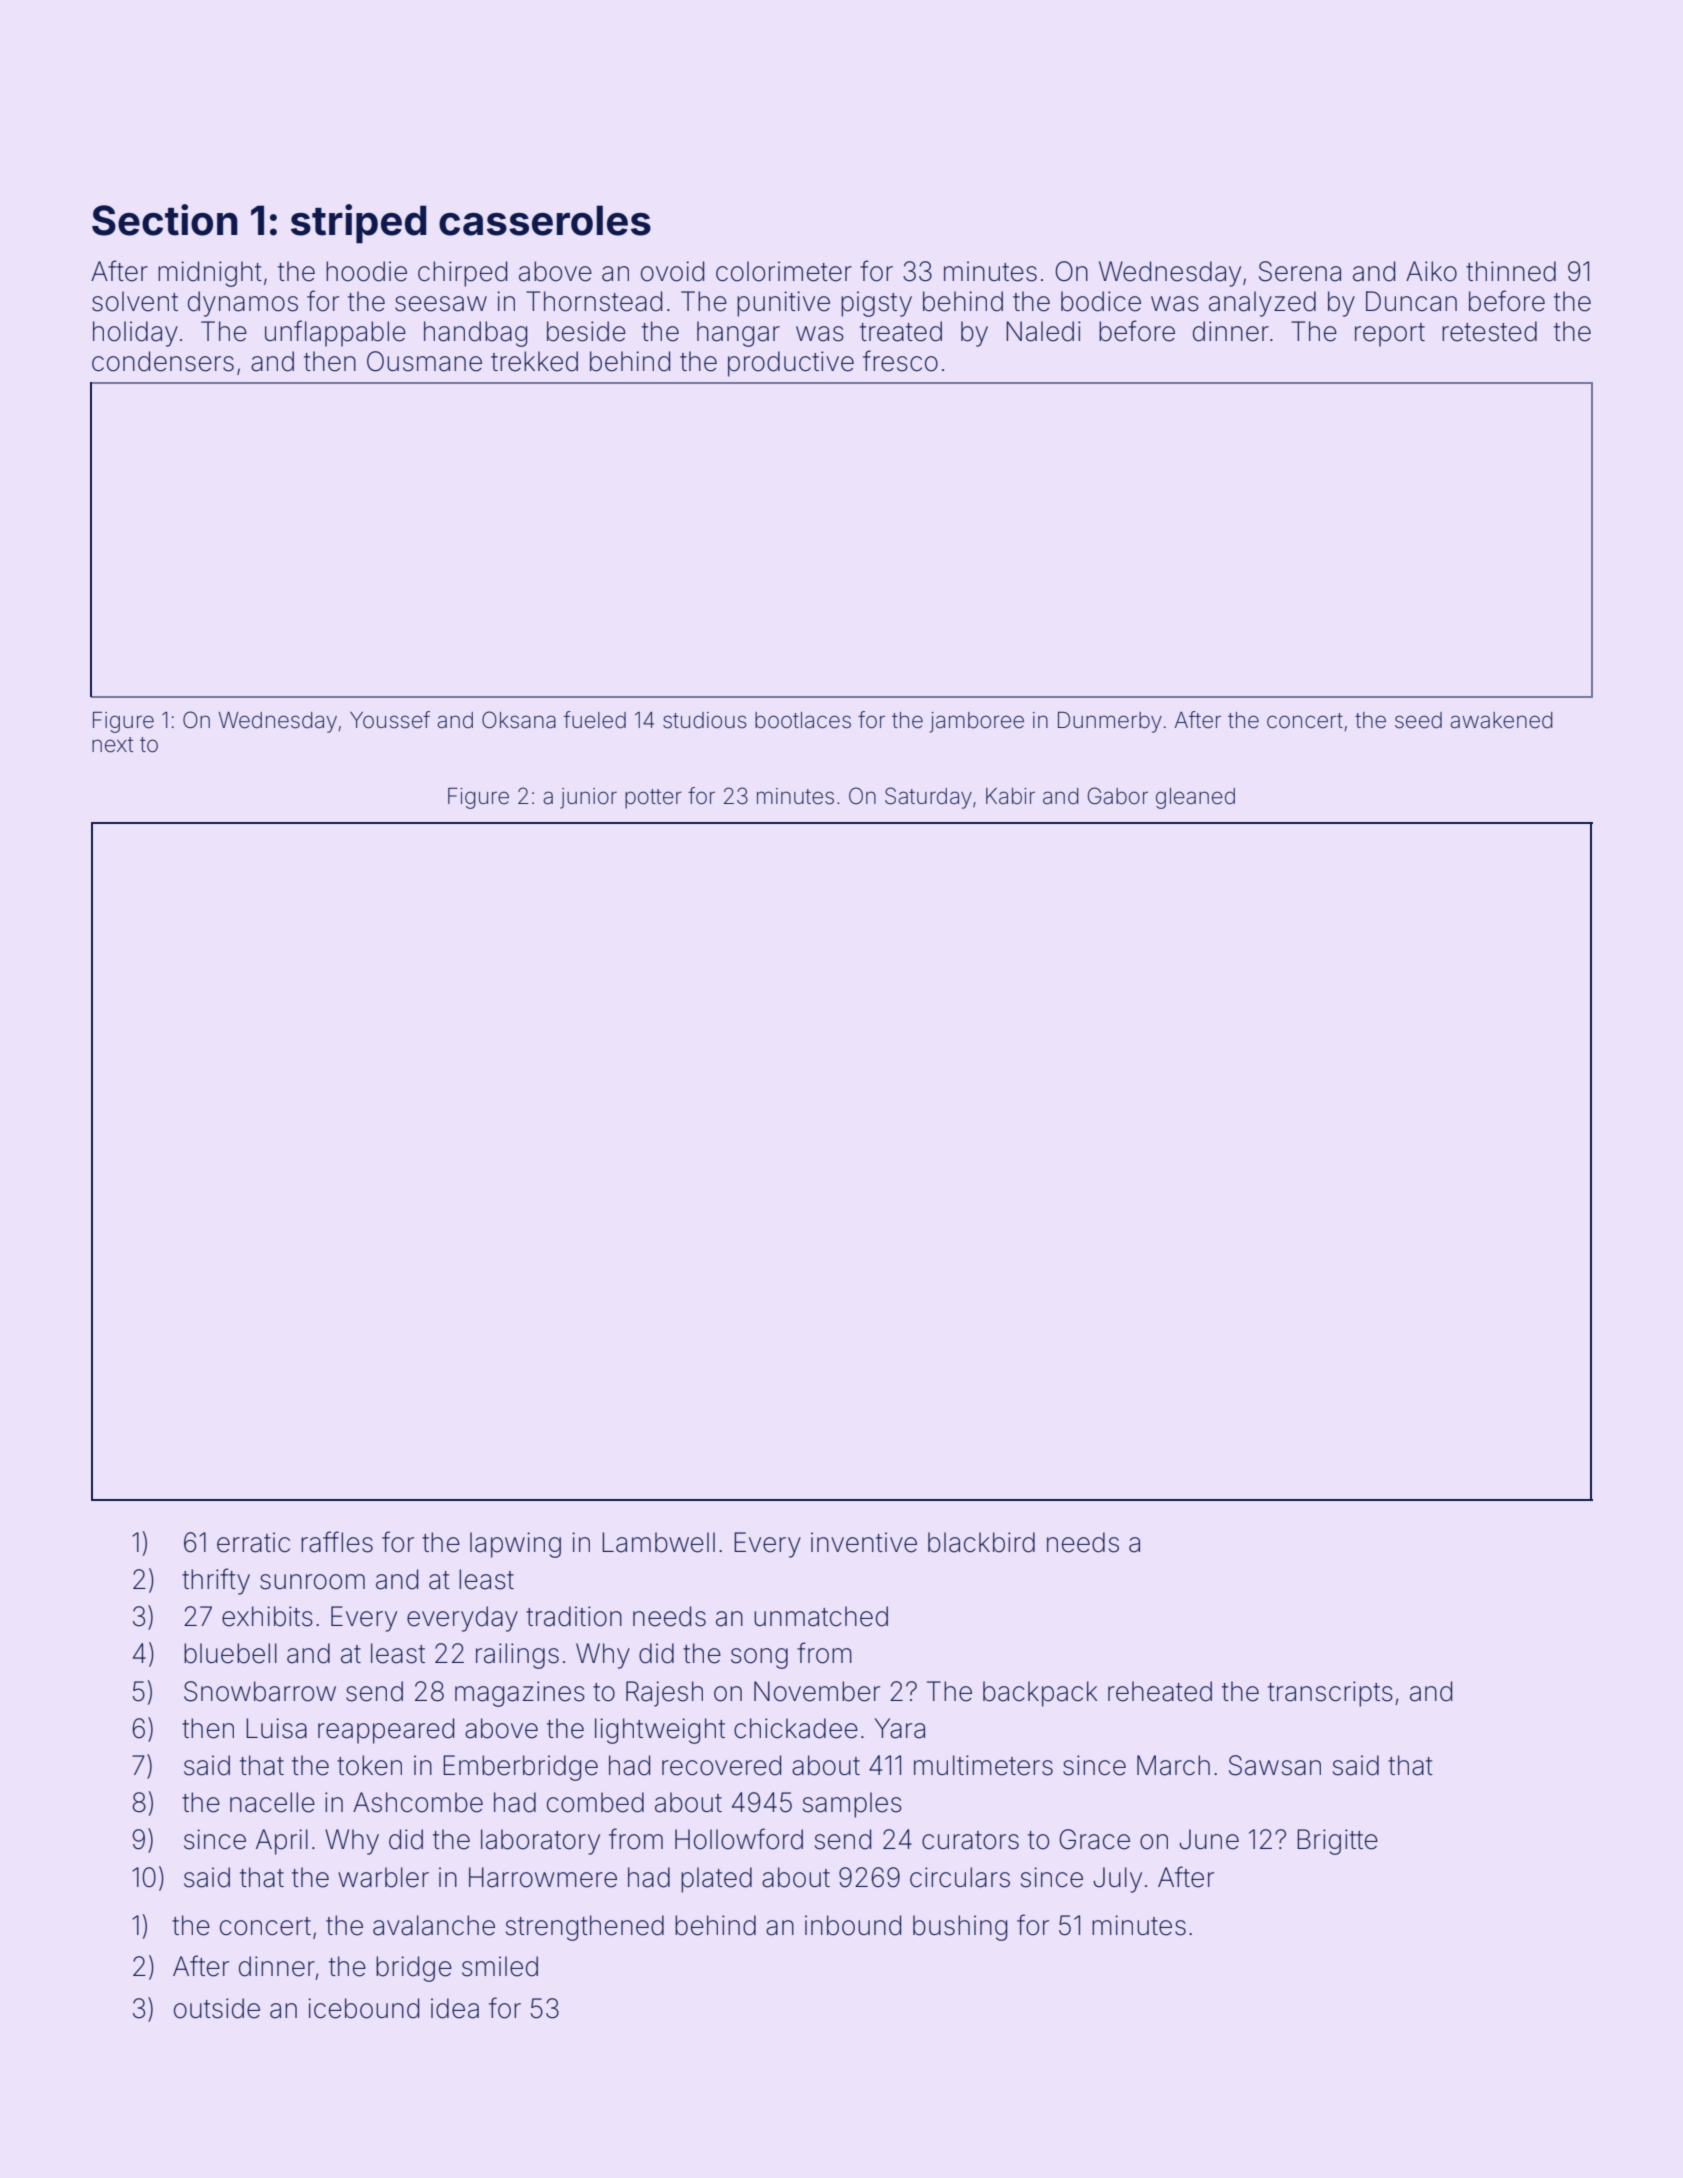 Image resolution: width=1683 pixels, height=2178 pixels. What do you see at coordinates (276, 1728) in the screenshot?
I see `Luisa` at bounding box center [276, 1728].
